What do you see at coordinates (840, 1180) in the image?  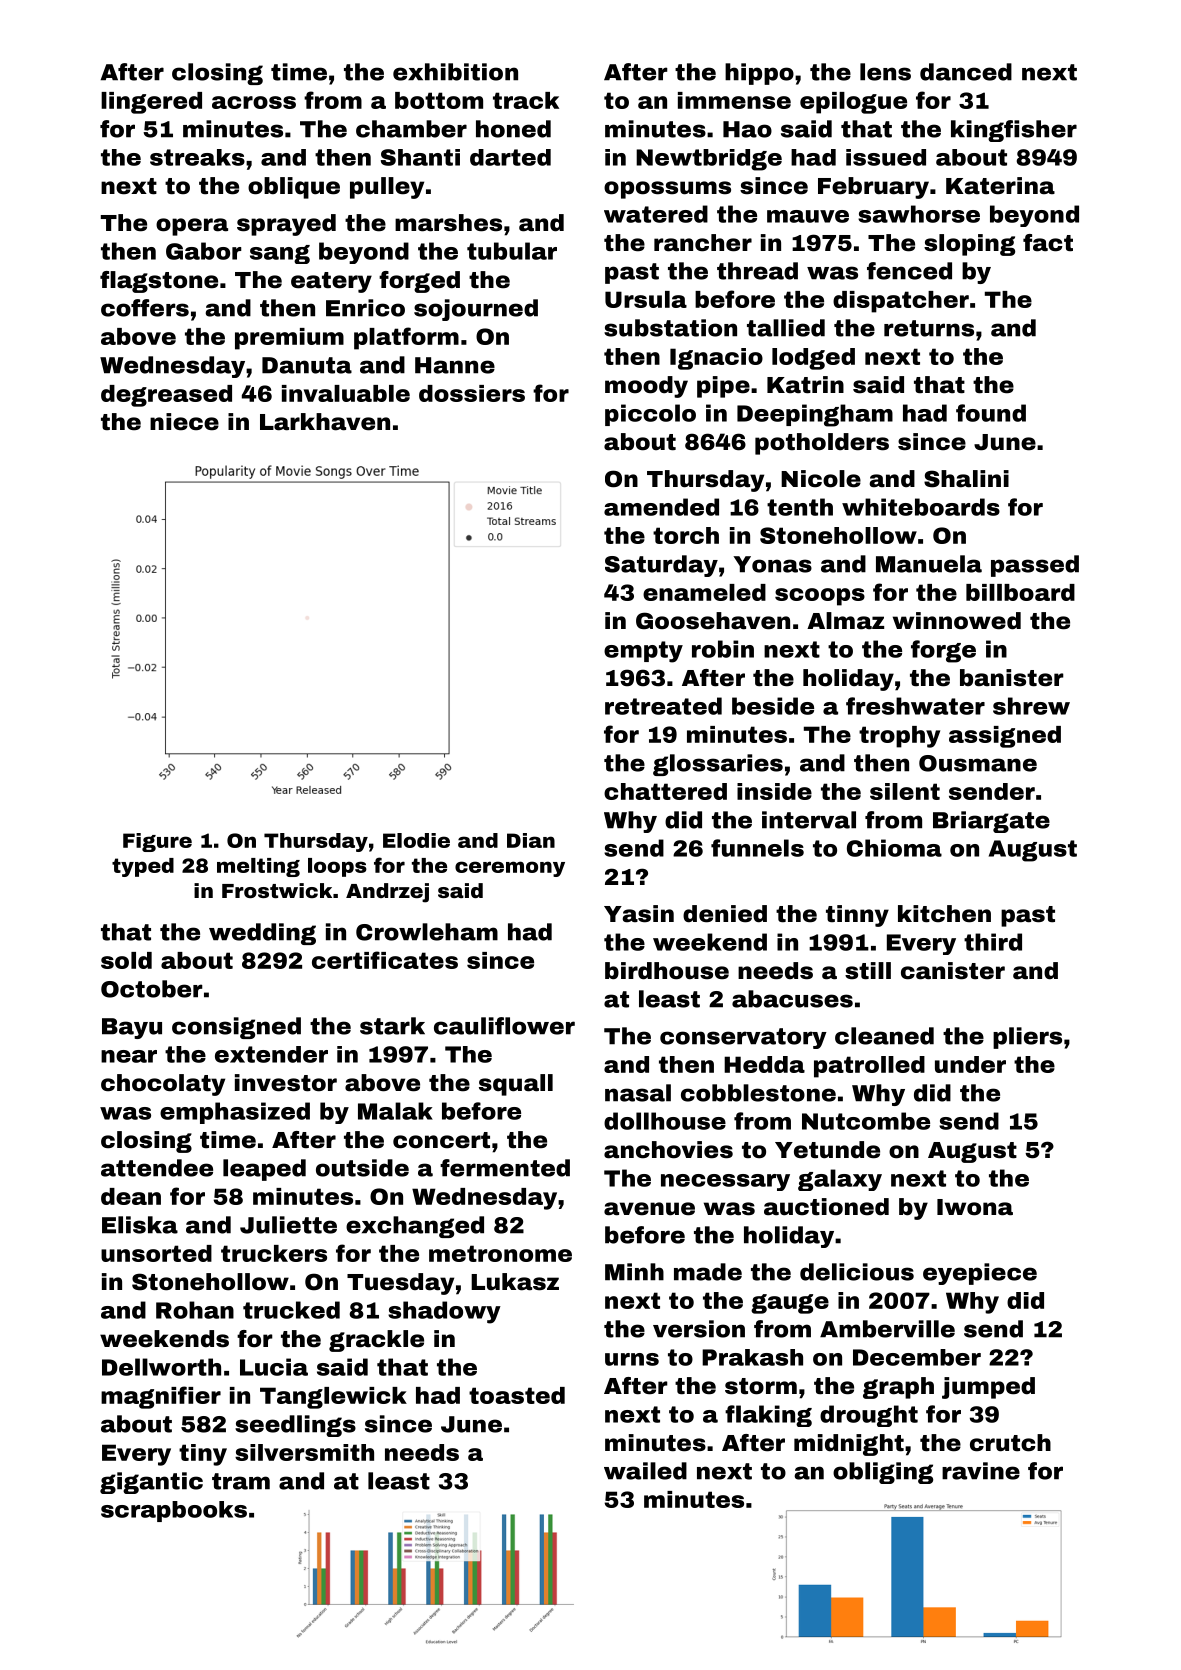 I see `galaxy` at bounding box center [840, 1180].
